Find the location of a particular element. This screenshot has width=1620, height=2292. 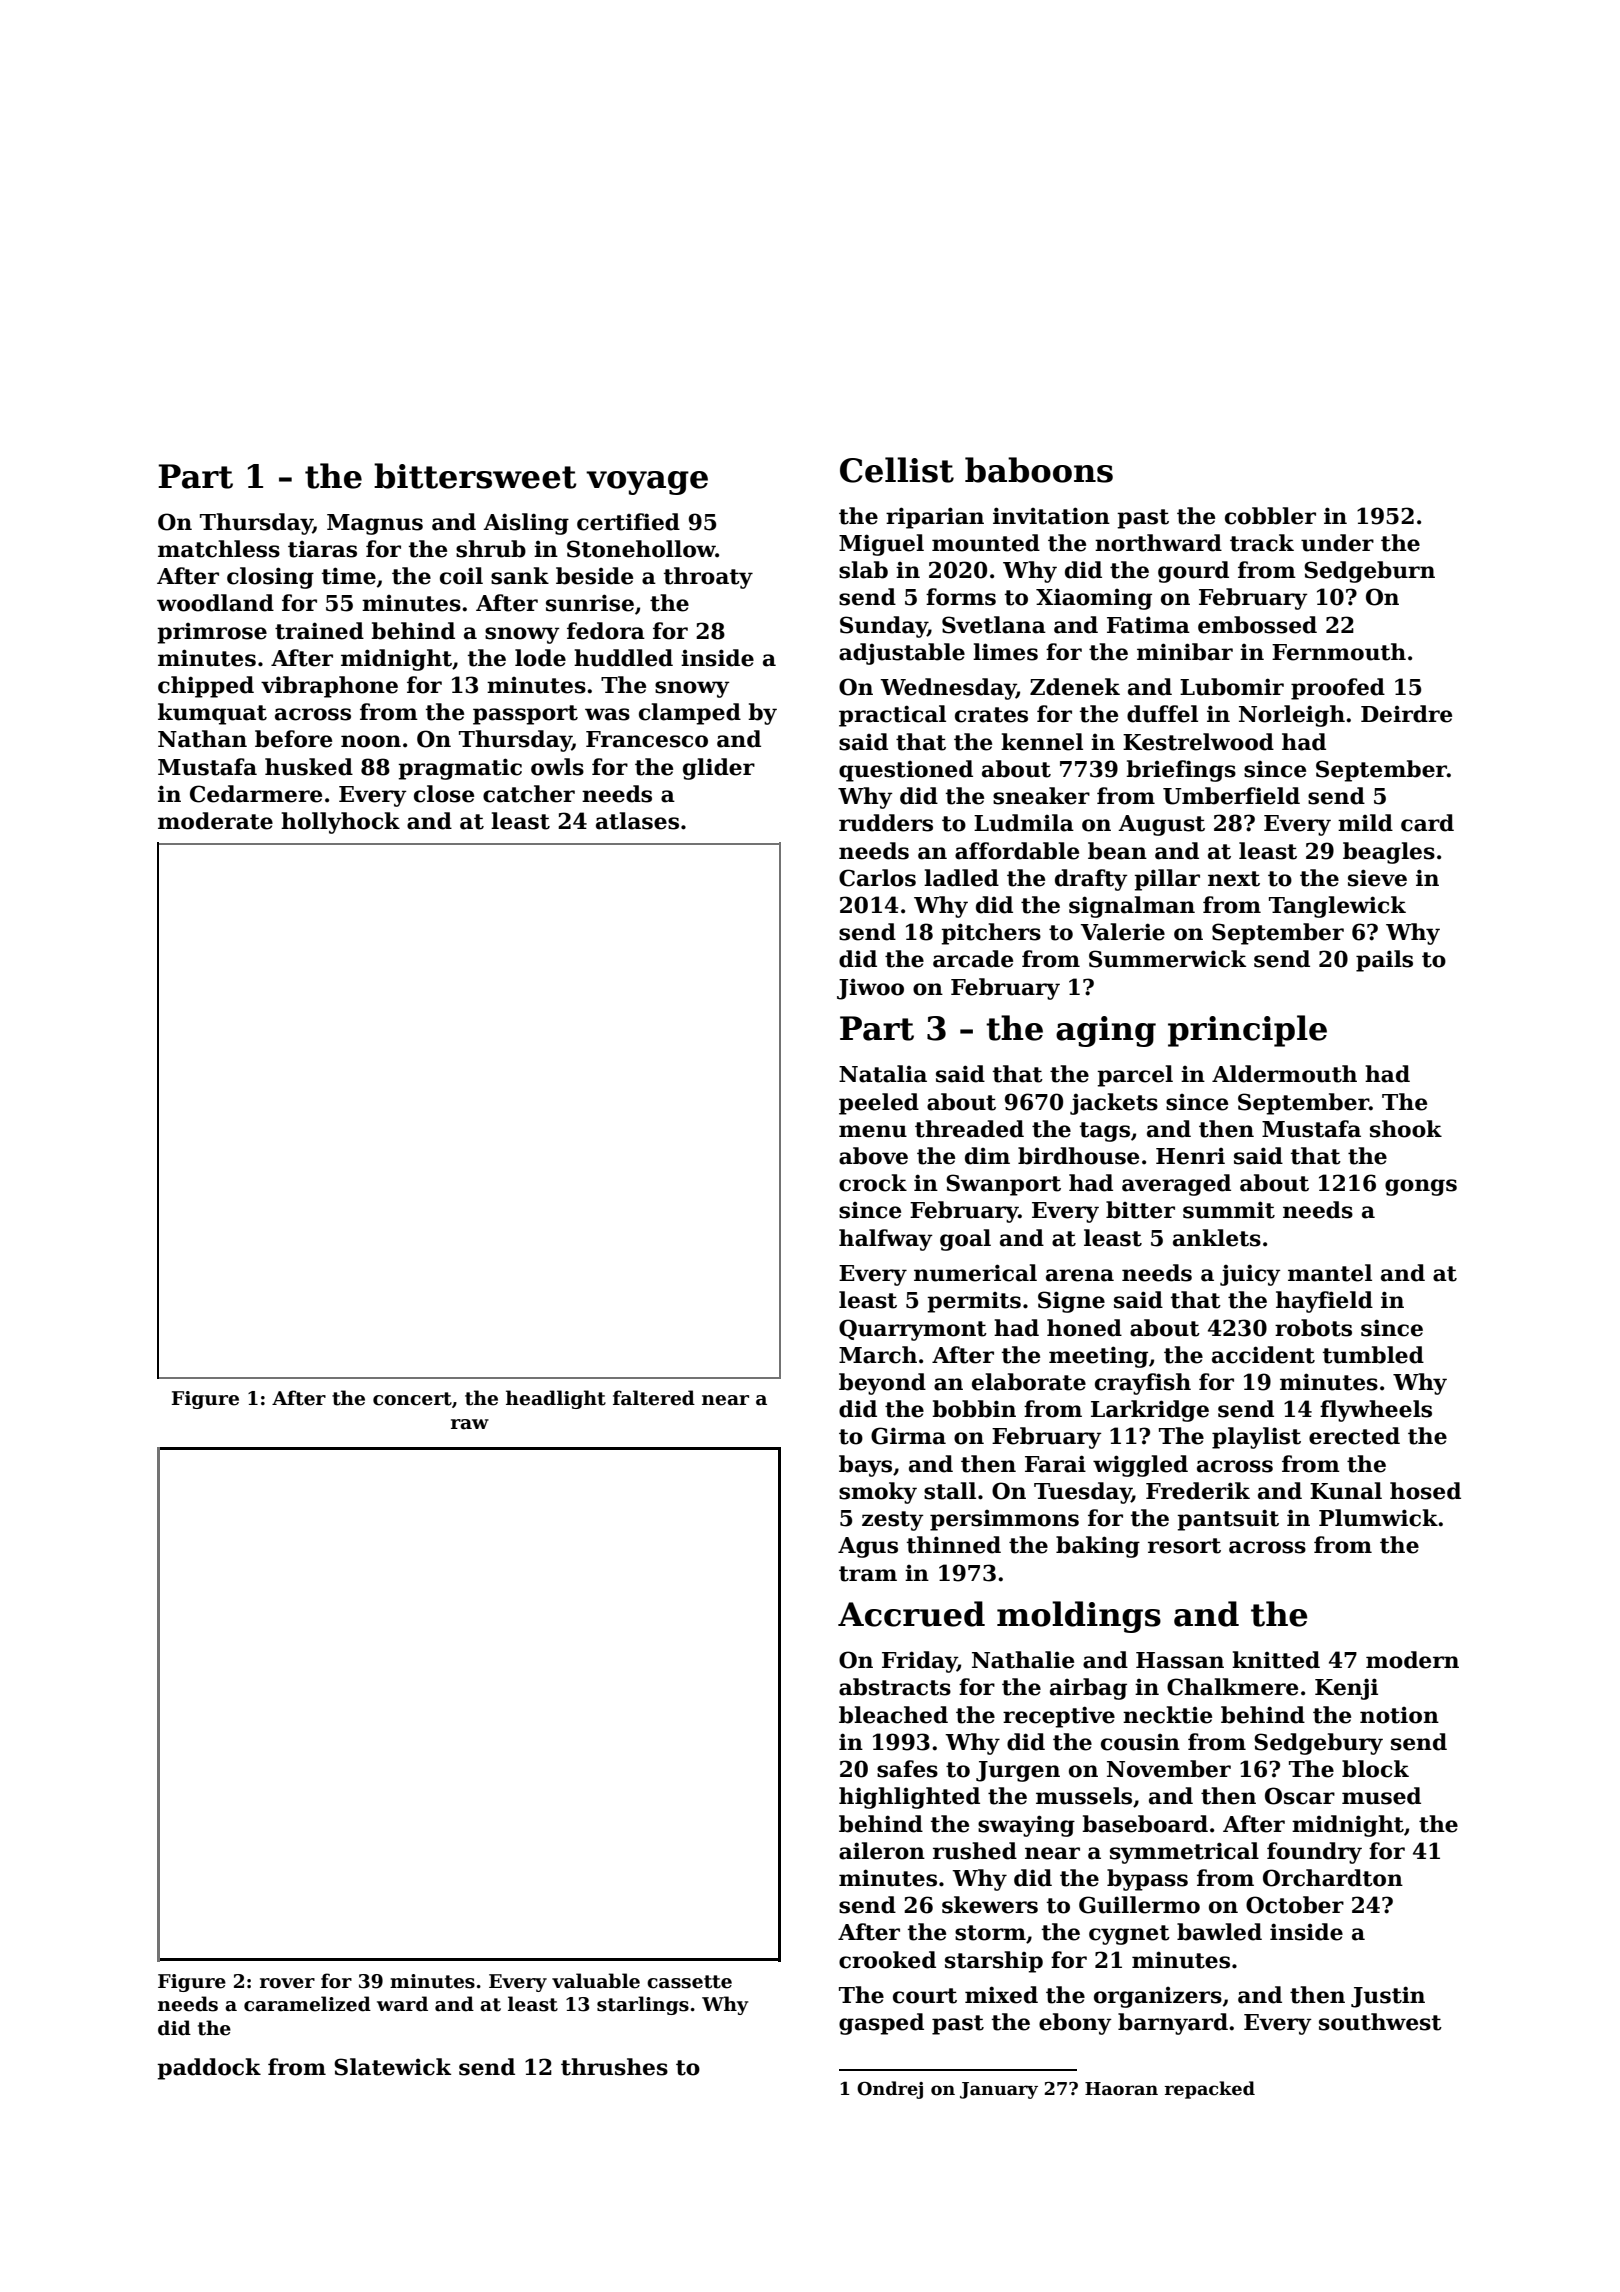

Sedgeburn is located at coordinates (1369, 572).
